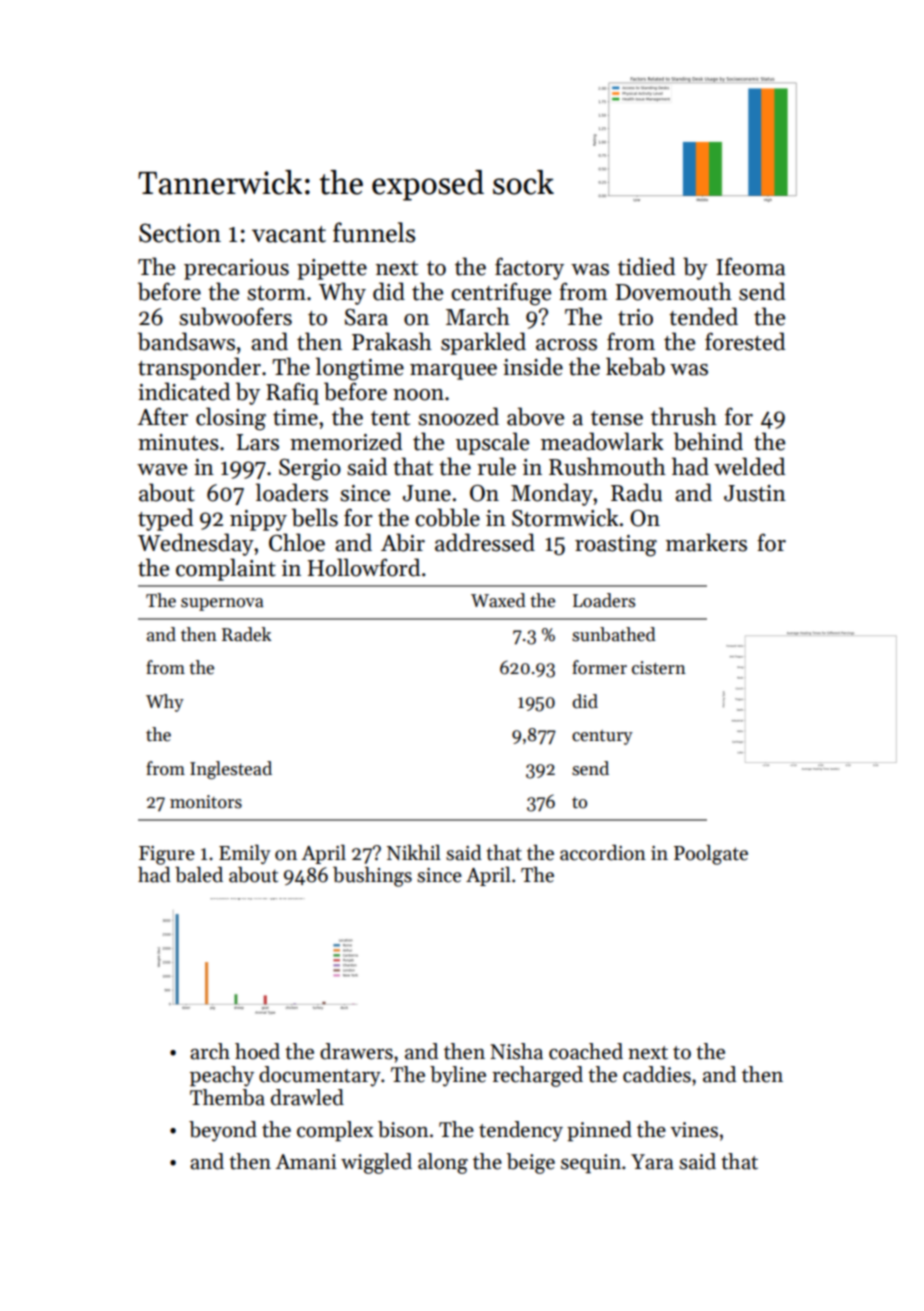 The height and width of the screenshot is (1311, 924). Describe the element at coordinates (659, 668) in the screenshot. I see `cistern` at that location.
